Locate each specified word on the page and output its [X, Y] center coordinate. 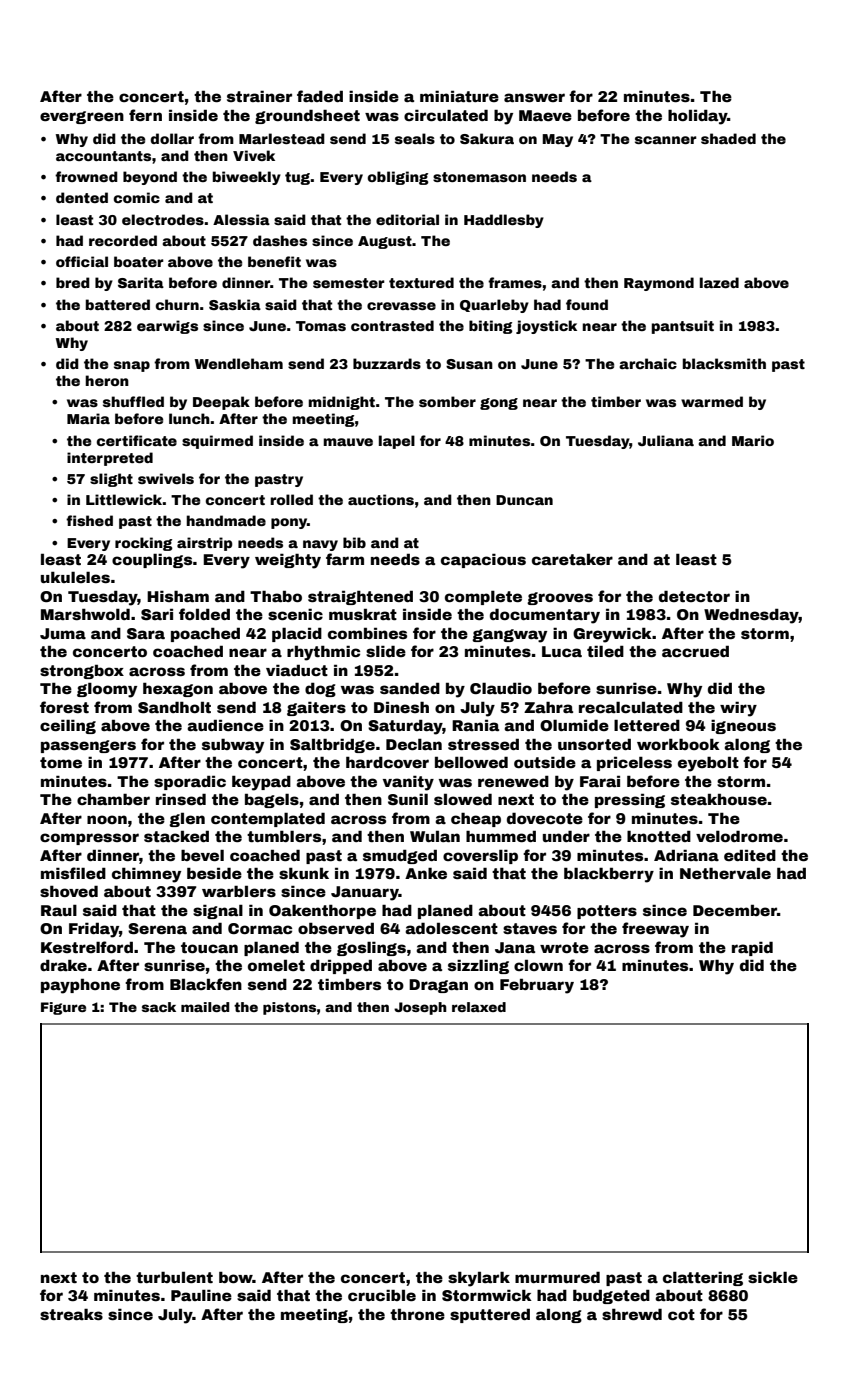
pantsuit [683, 327]
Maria [88, 418]
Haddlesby [504, 221]
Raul [59, 910]
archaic [648, 363]
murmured [557, 1277]
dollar [172, 138]
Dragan [438, 986]
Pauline [201, 1295]
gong [499, 404]
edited [750, 855]
